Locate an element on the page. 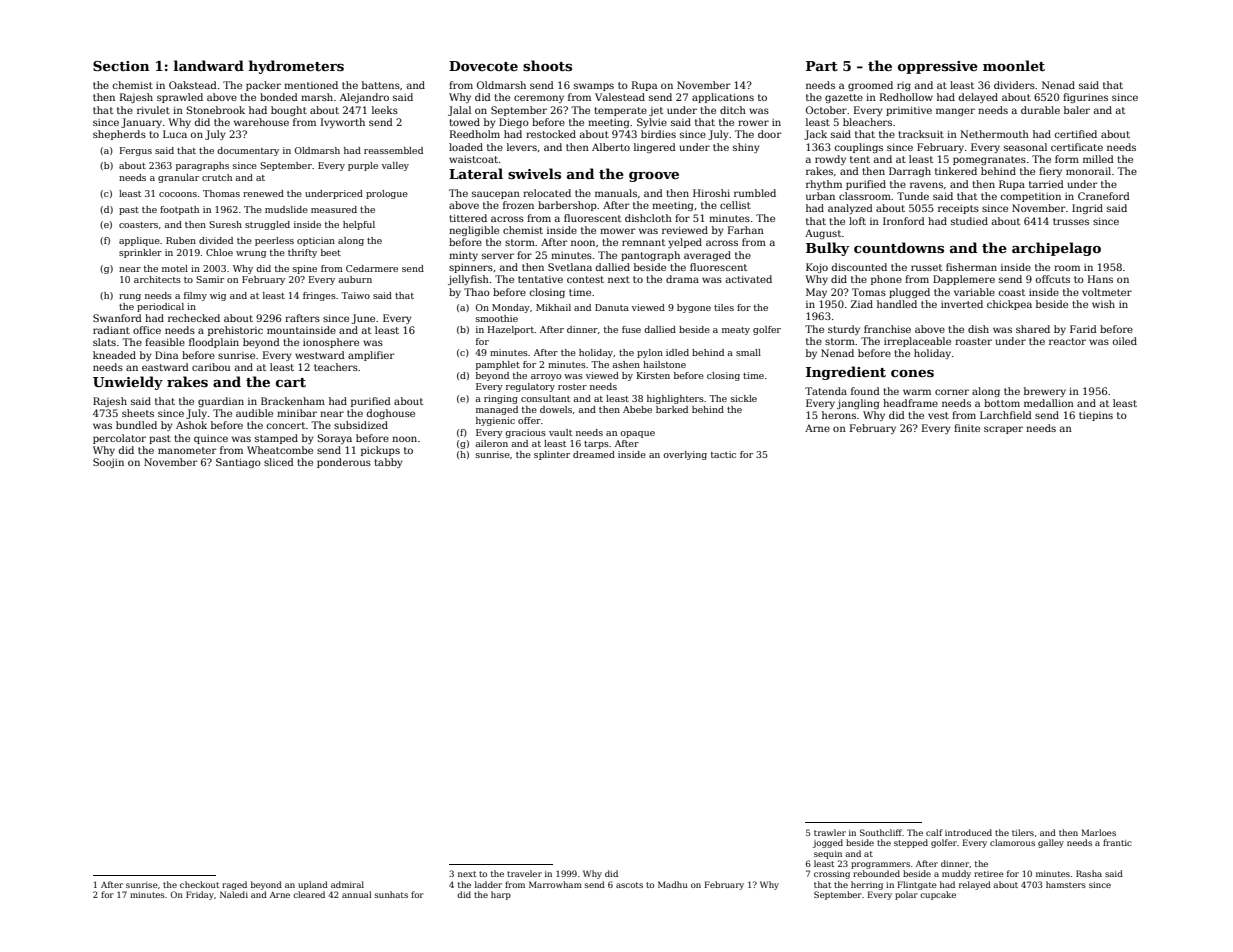 The width and height of the image is (1233, 952). ponderous is located at coordinates (344, 463).
